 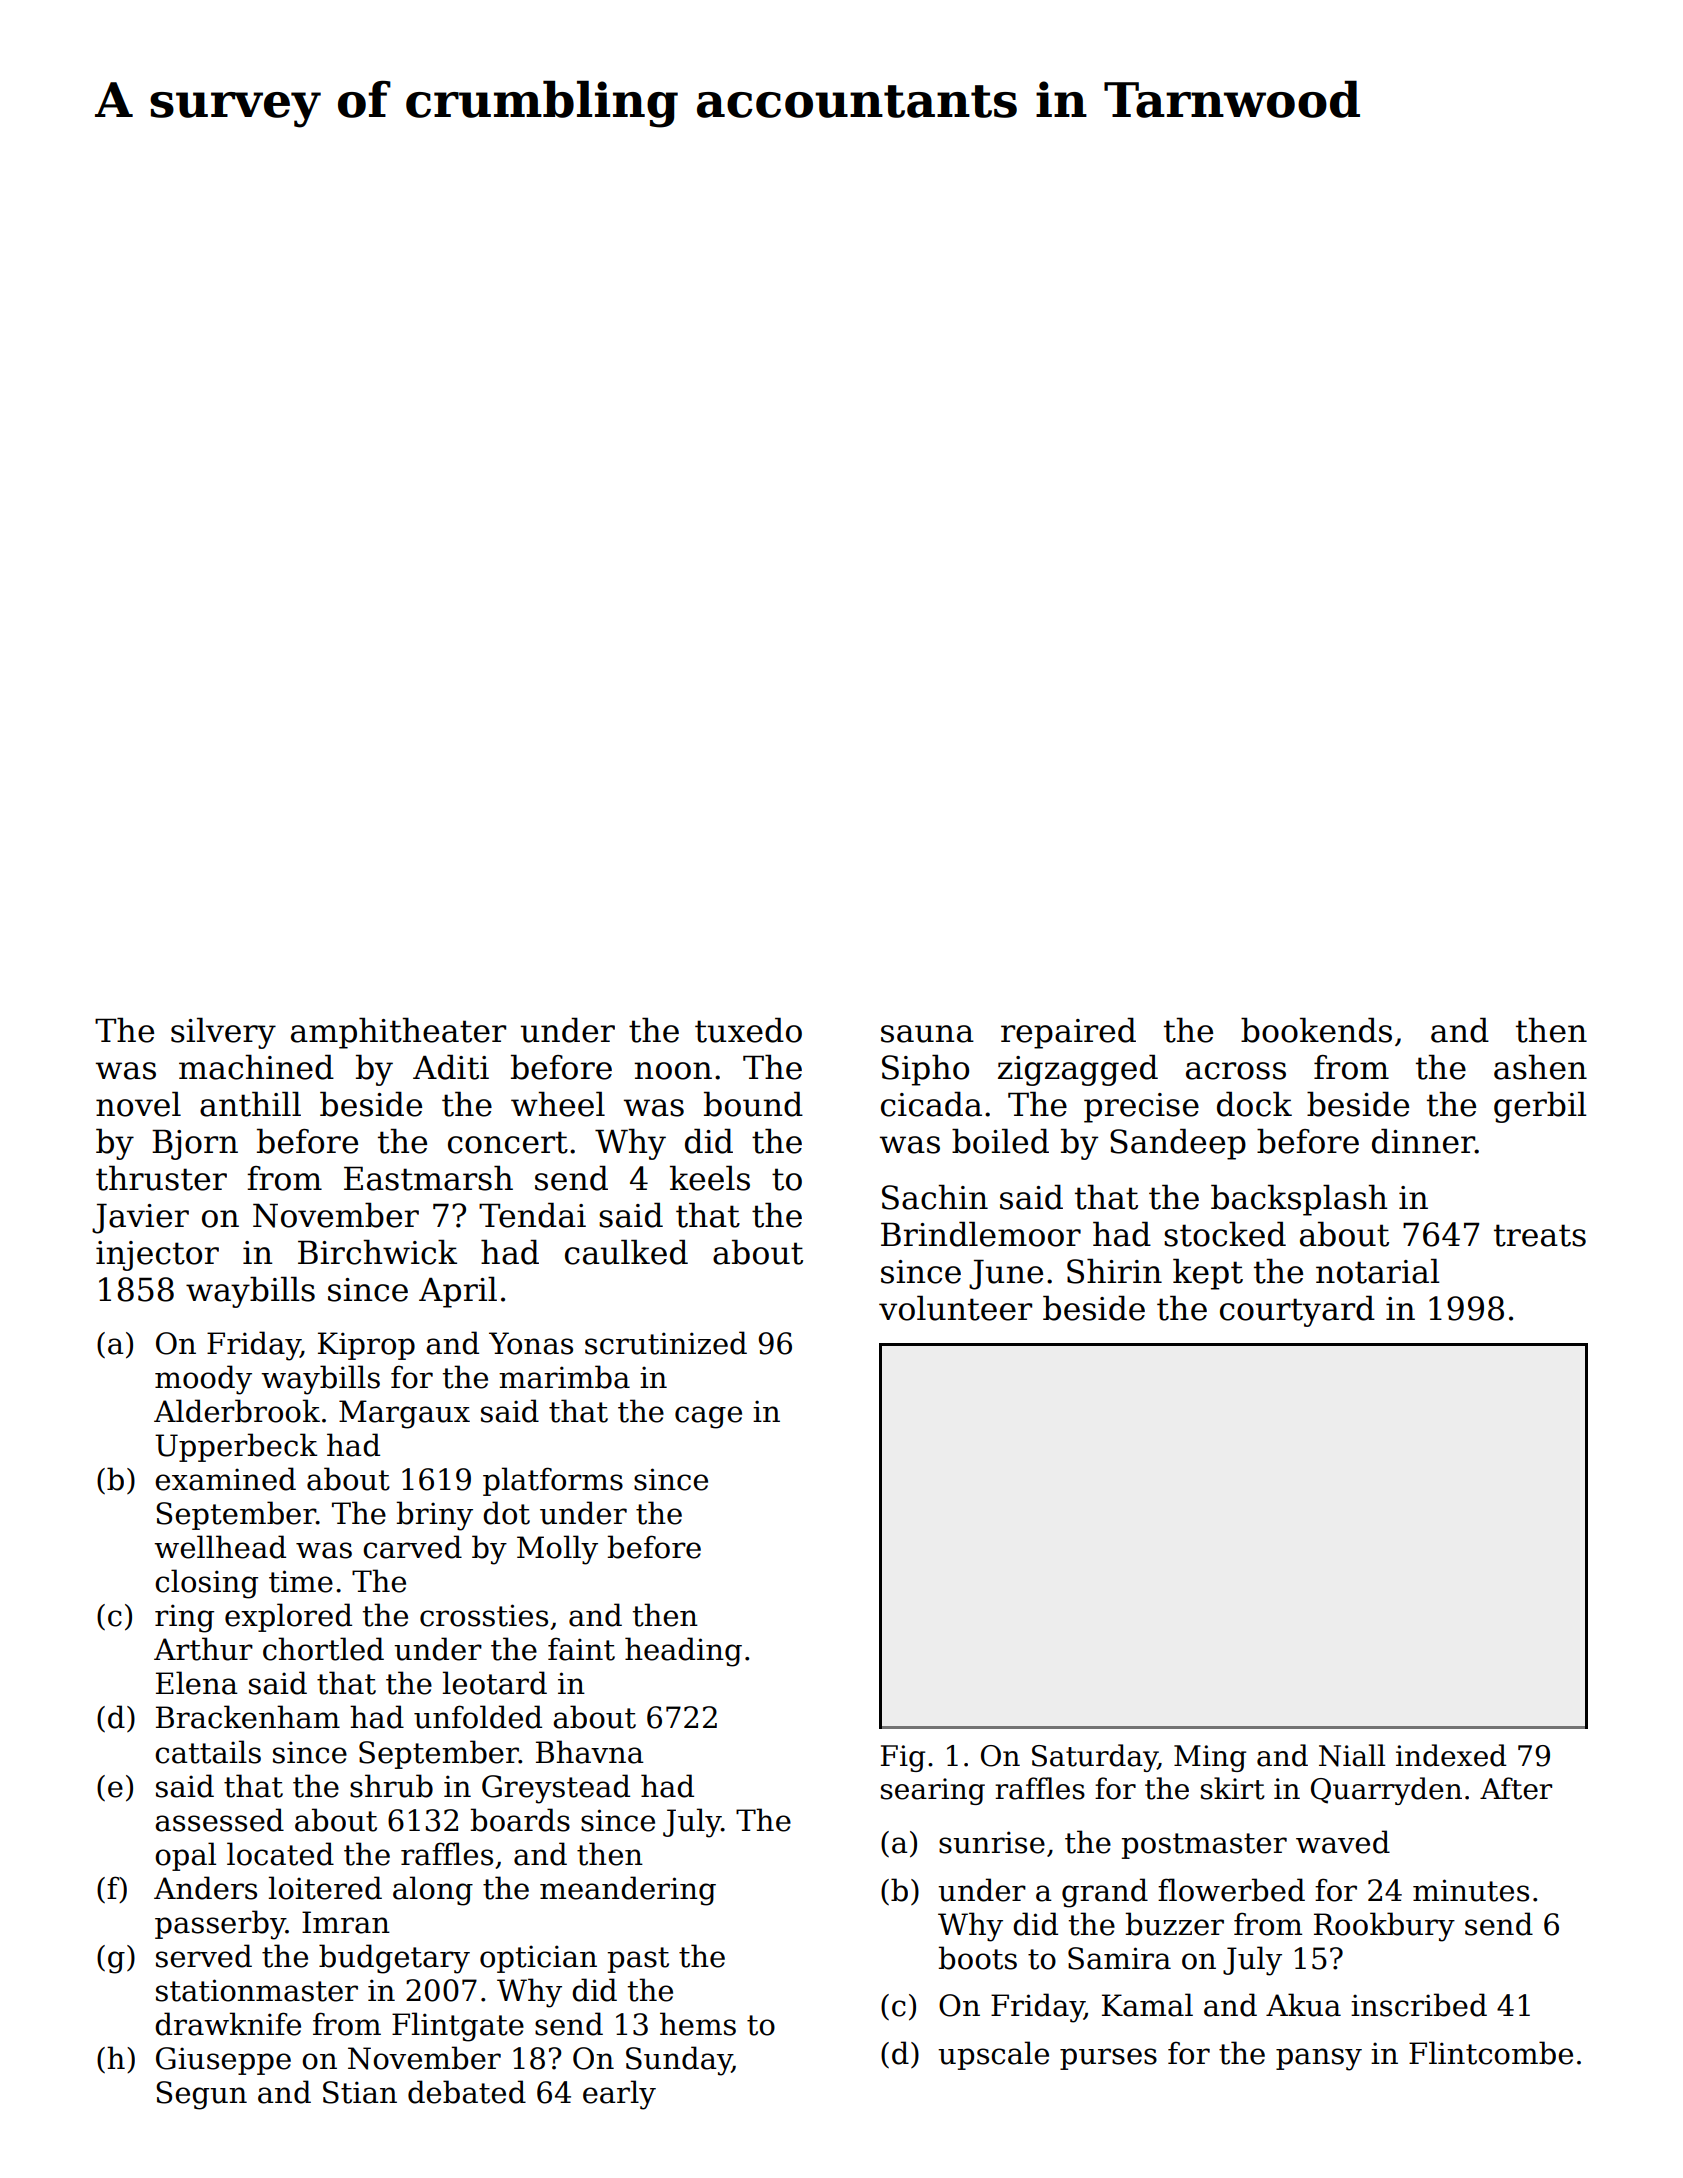 What do you see at coordinates (204, 1956) in the page?
I see `served` at bounding box center [204, 1956].
